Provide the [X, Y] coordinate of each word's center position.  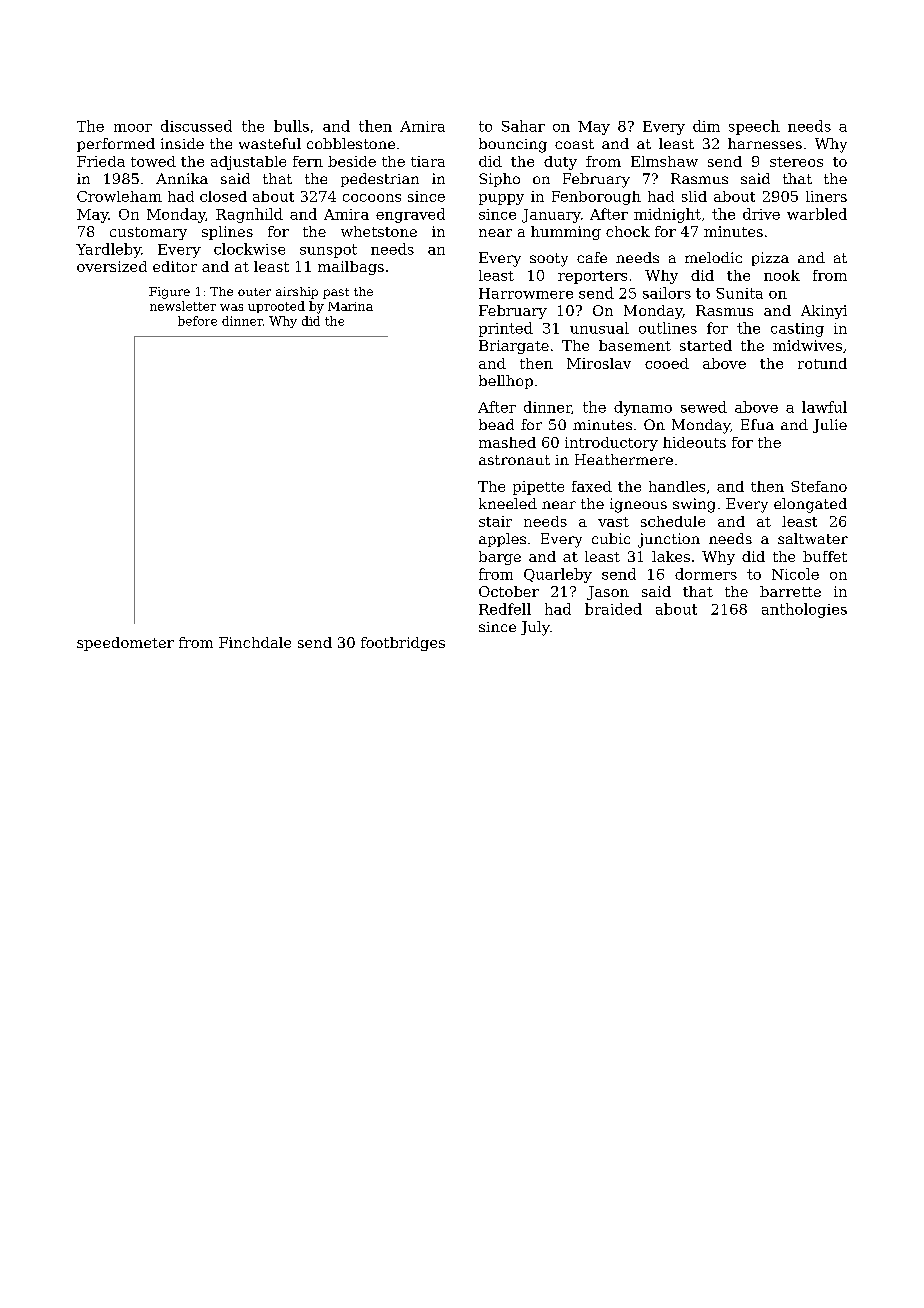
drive [761, 214]
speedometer [125, 644]
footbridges [403, 644]
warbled [817, 214]
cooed [667, 363]
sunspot [328, 251]
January [551, 216]
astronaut [514, 460]
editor [175, 266]
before [197, 321]
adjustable [248, 163]
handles [677, 486]
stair [495, 521]
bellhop [506, 382]
